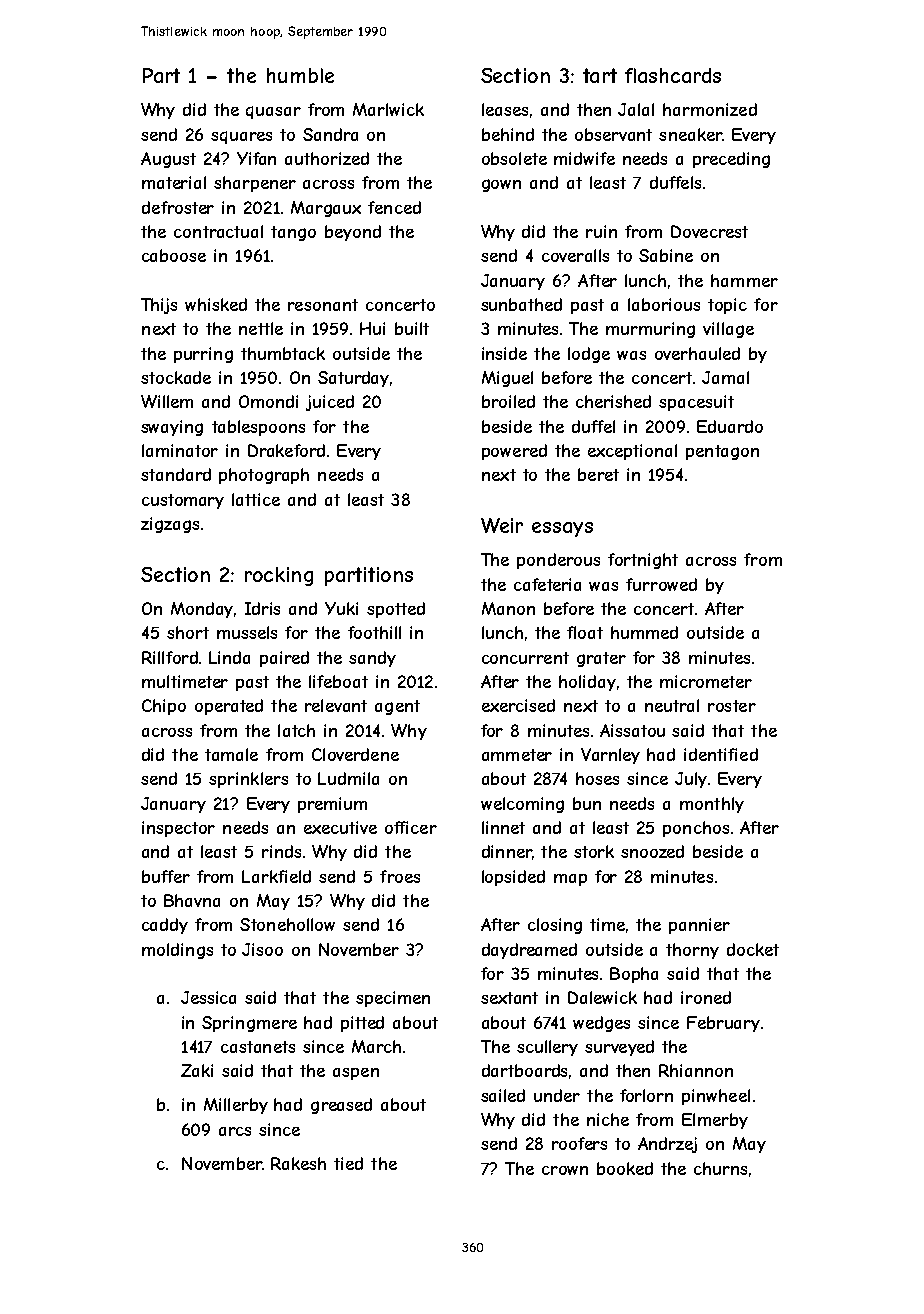 This image has width=924, height=1314. I want to click on laminator, so click(180, 450).
